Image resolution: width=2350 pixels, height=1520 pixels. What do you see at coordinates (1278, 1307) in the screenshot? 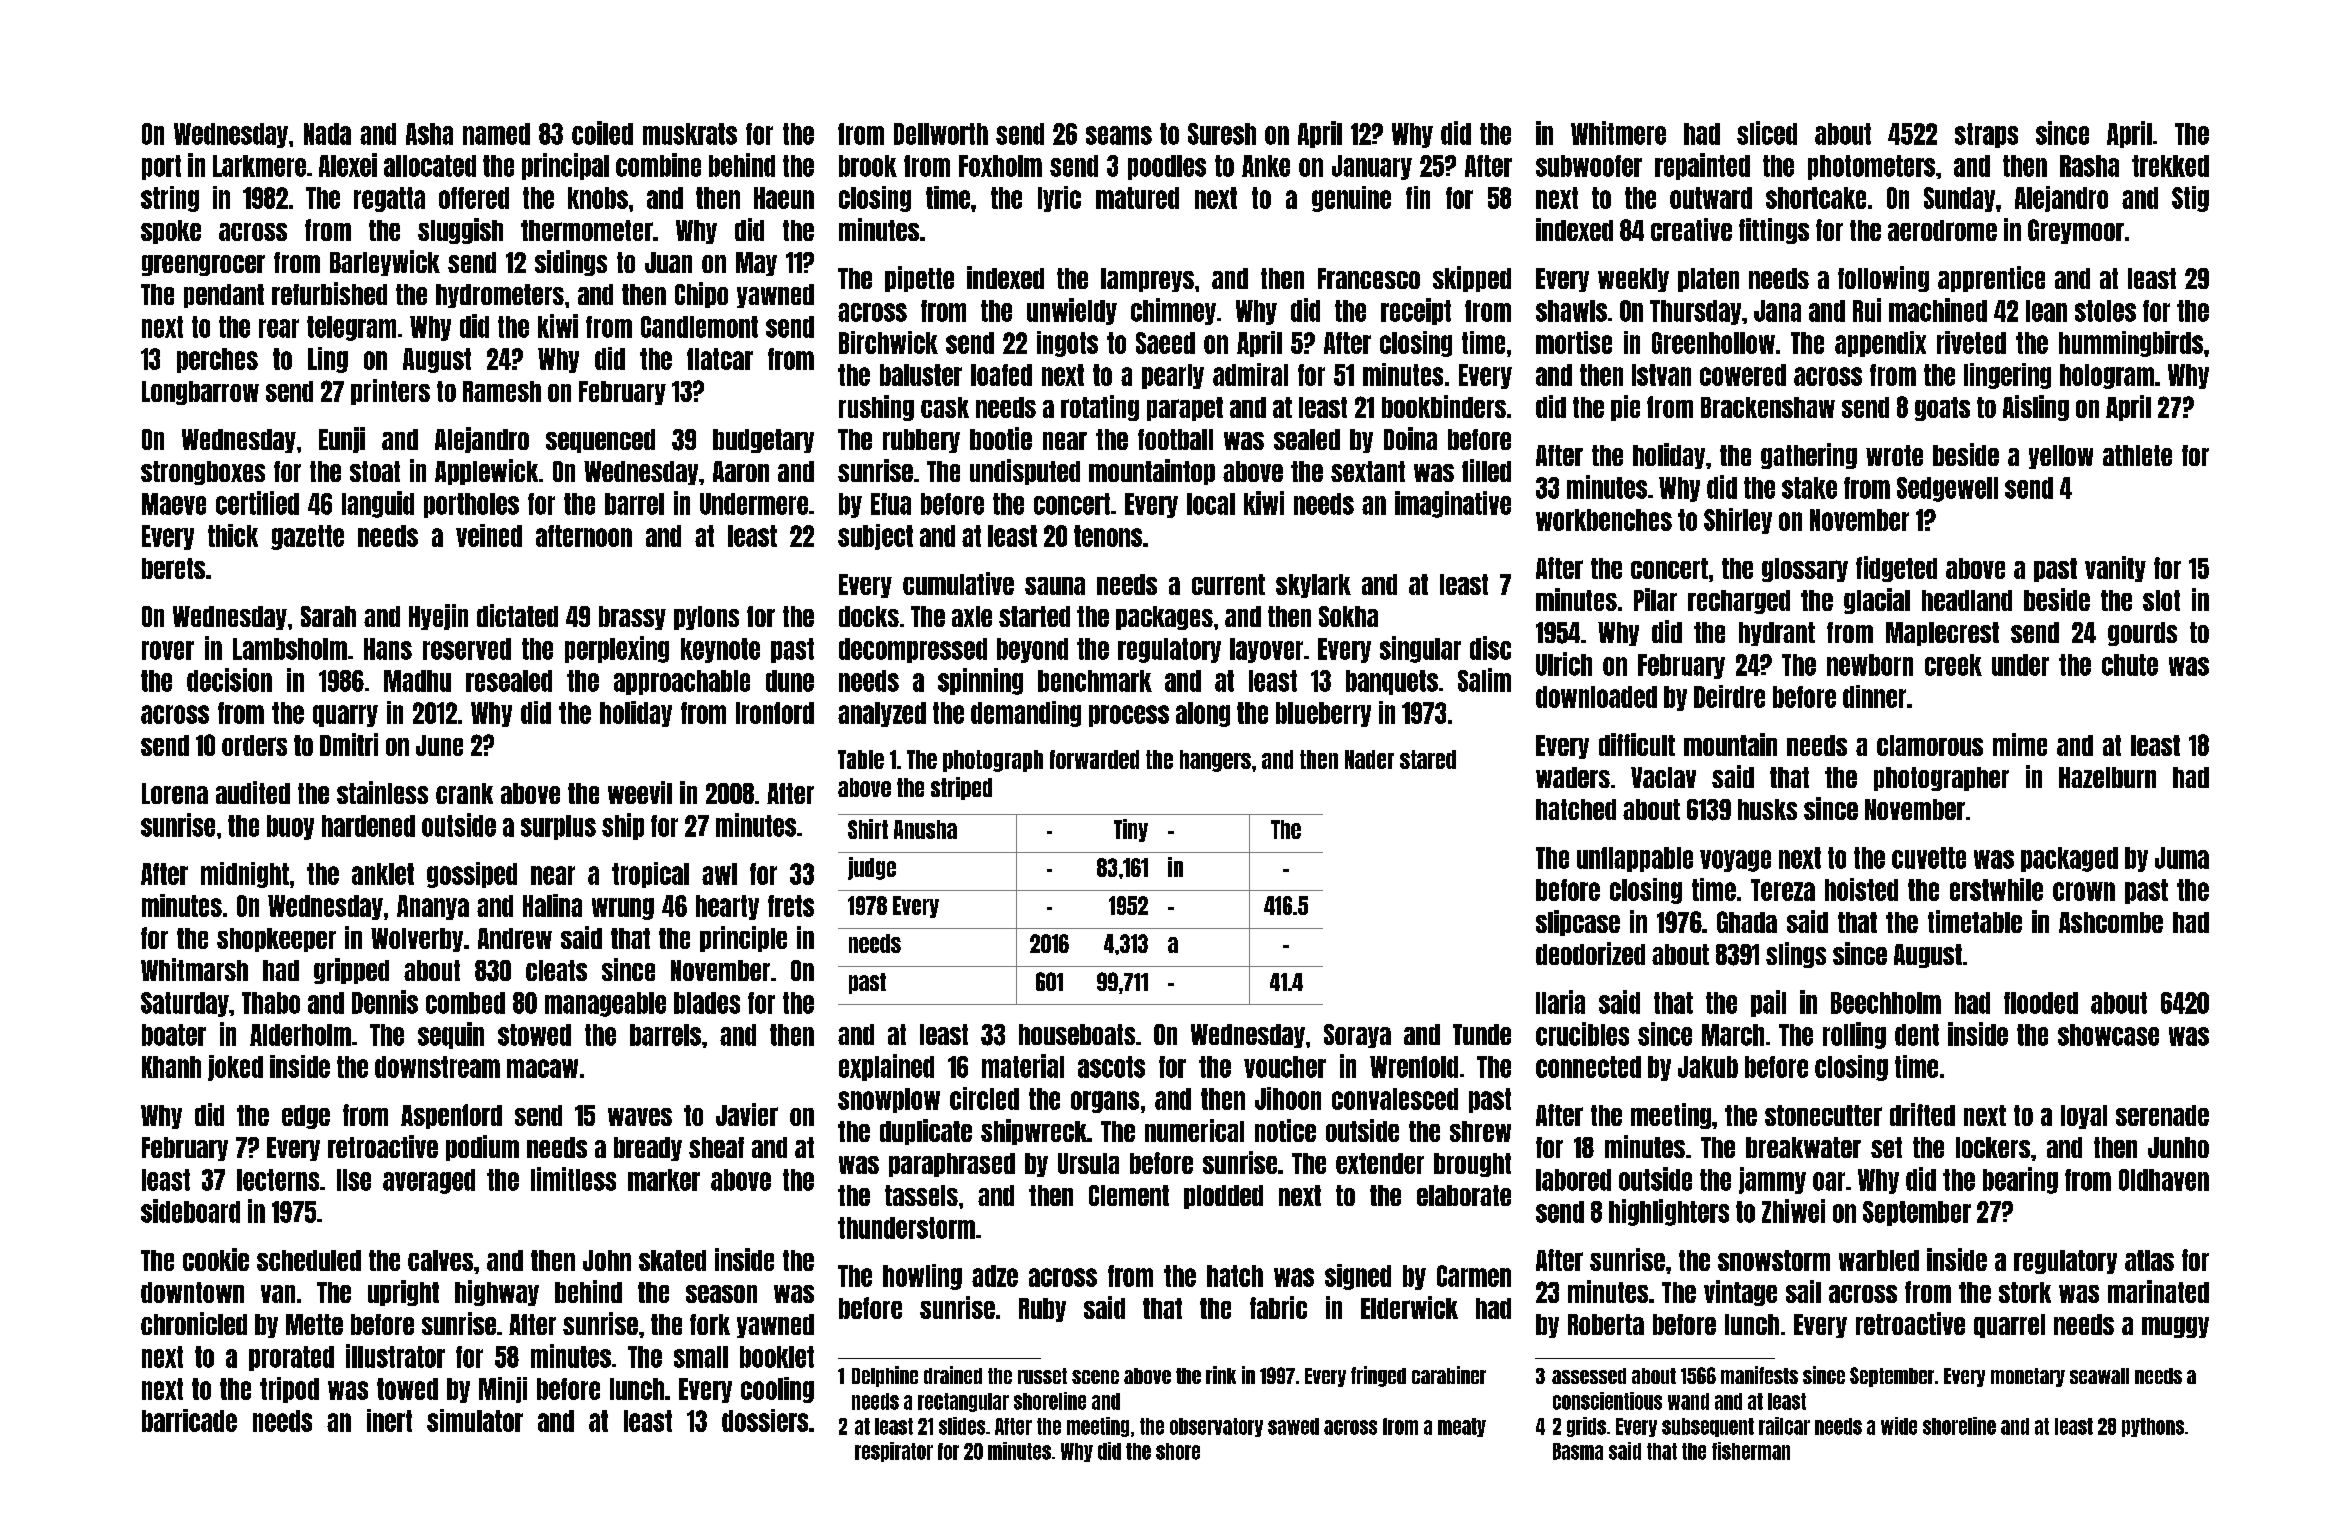
I see `fabric` at bounding box center [1278, 1307].
